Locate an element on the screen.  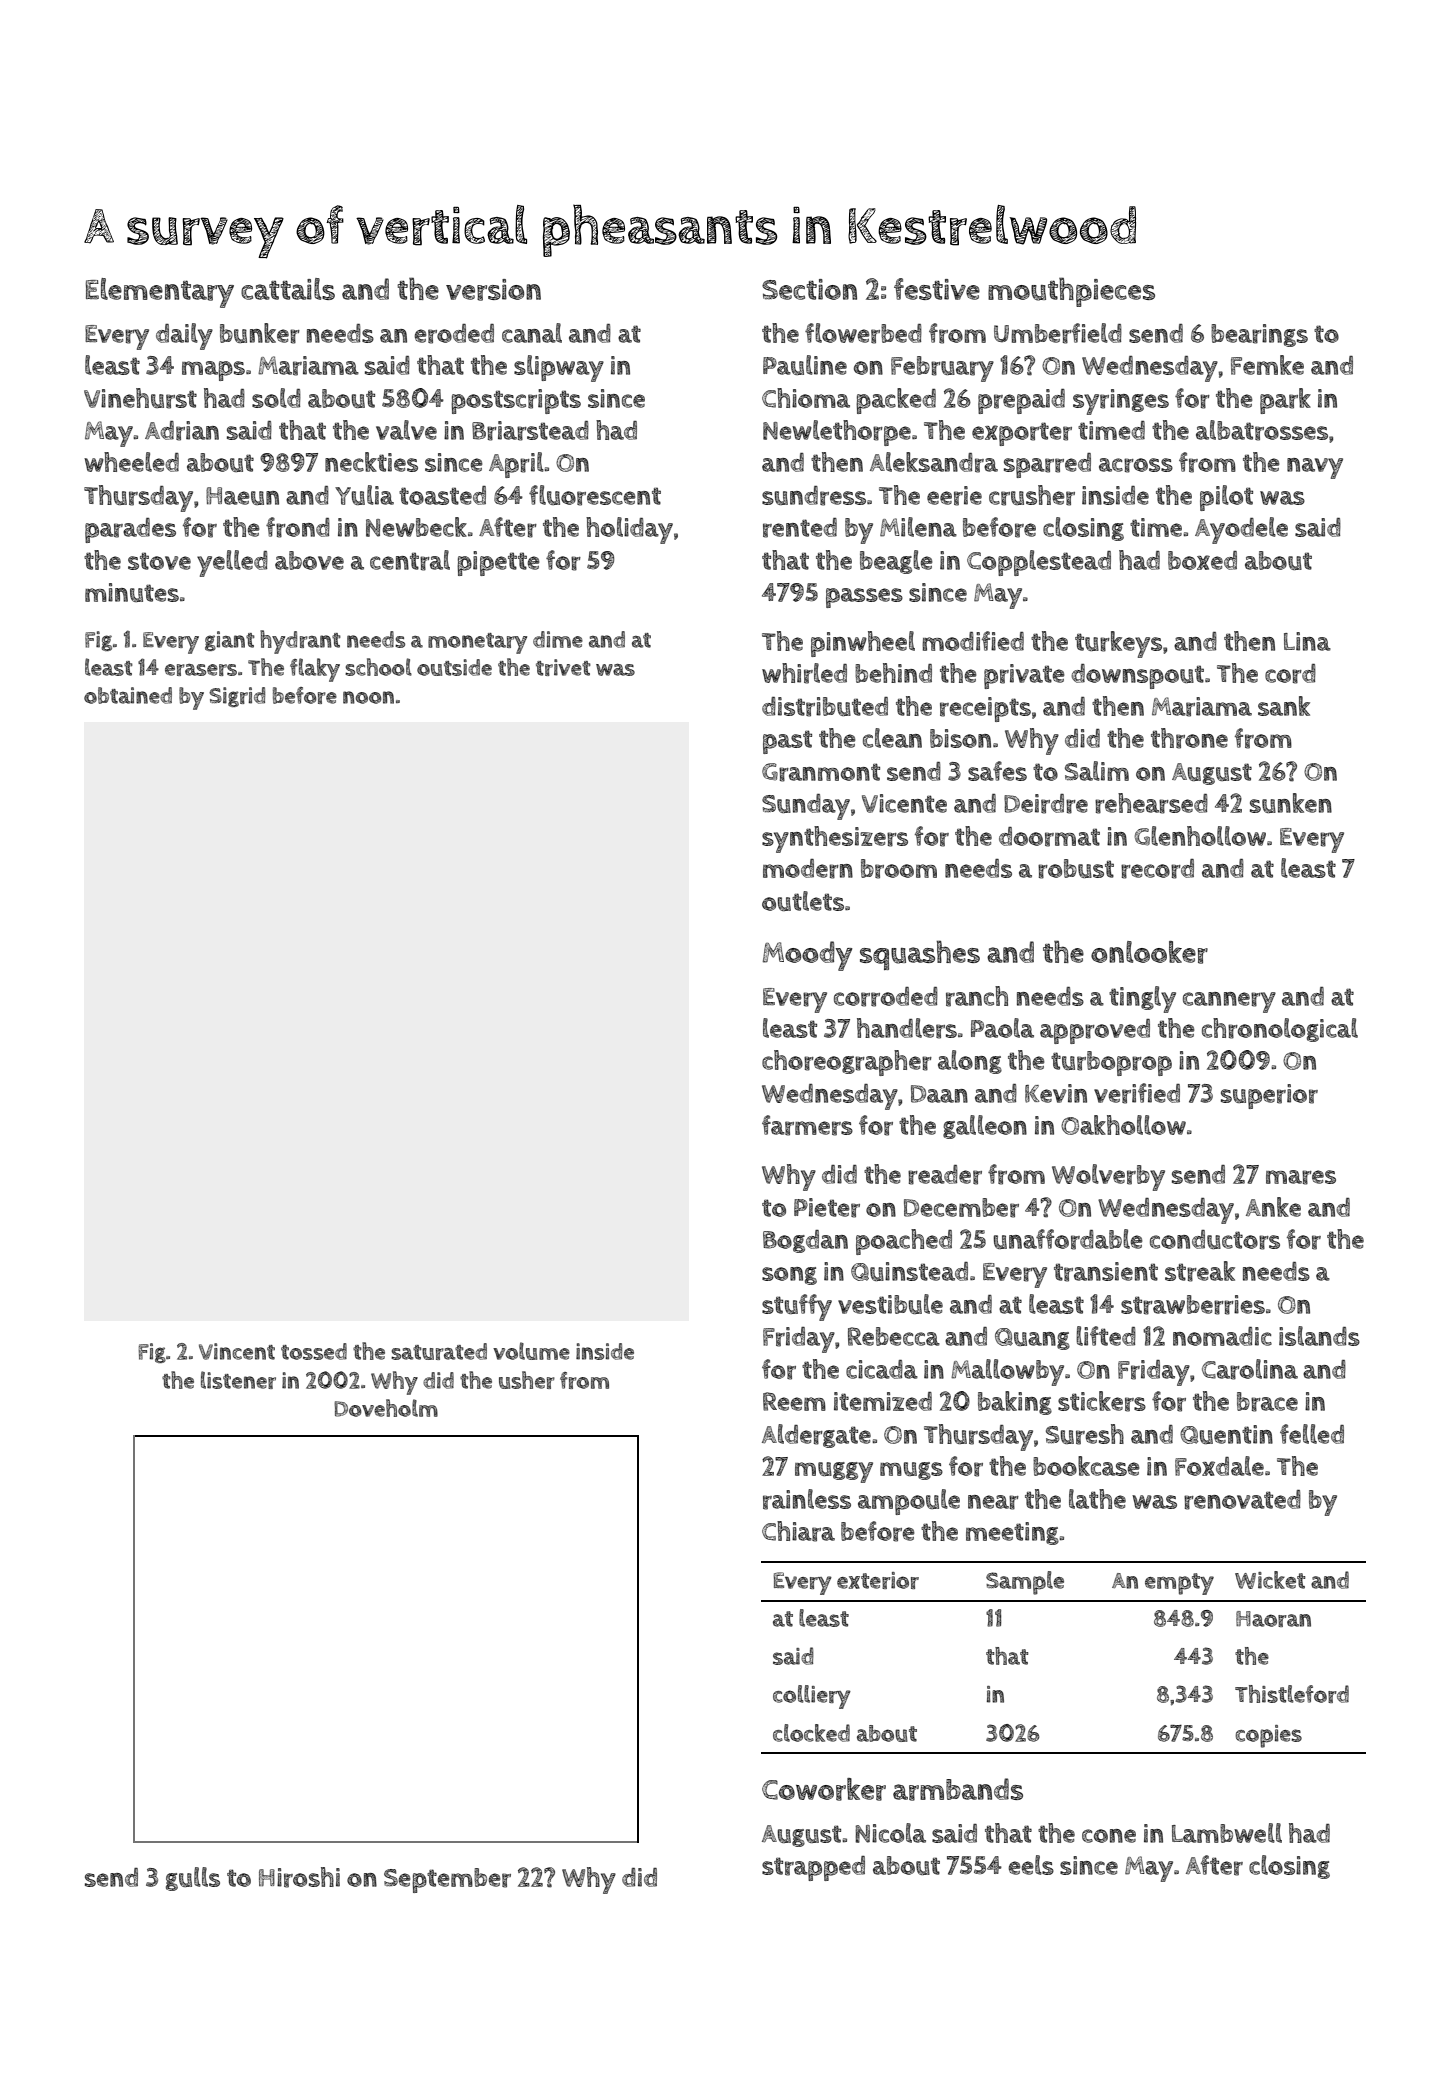
eels is located at coordinates (1031, 1865).
